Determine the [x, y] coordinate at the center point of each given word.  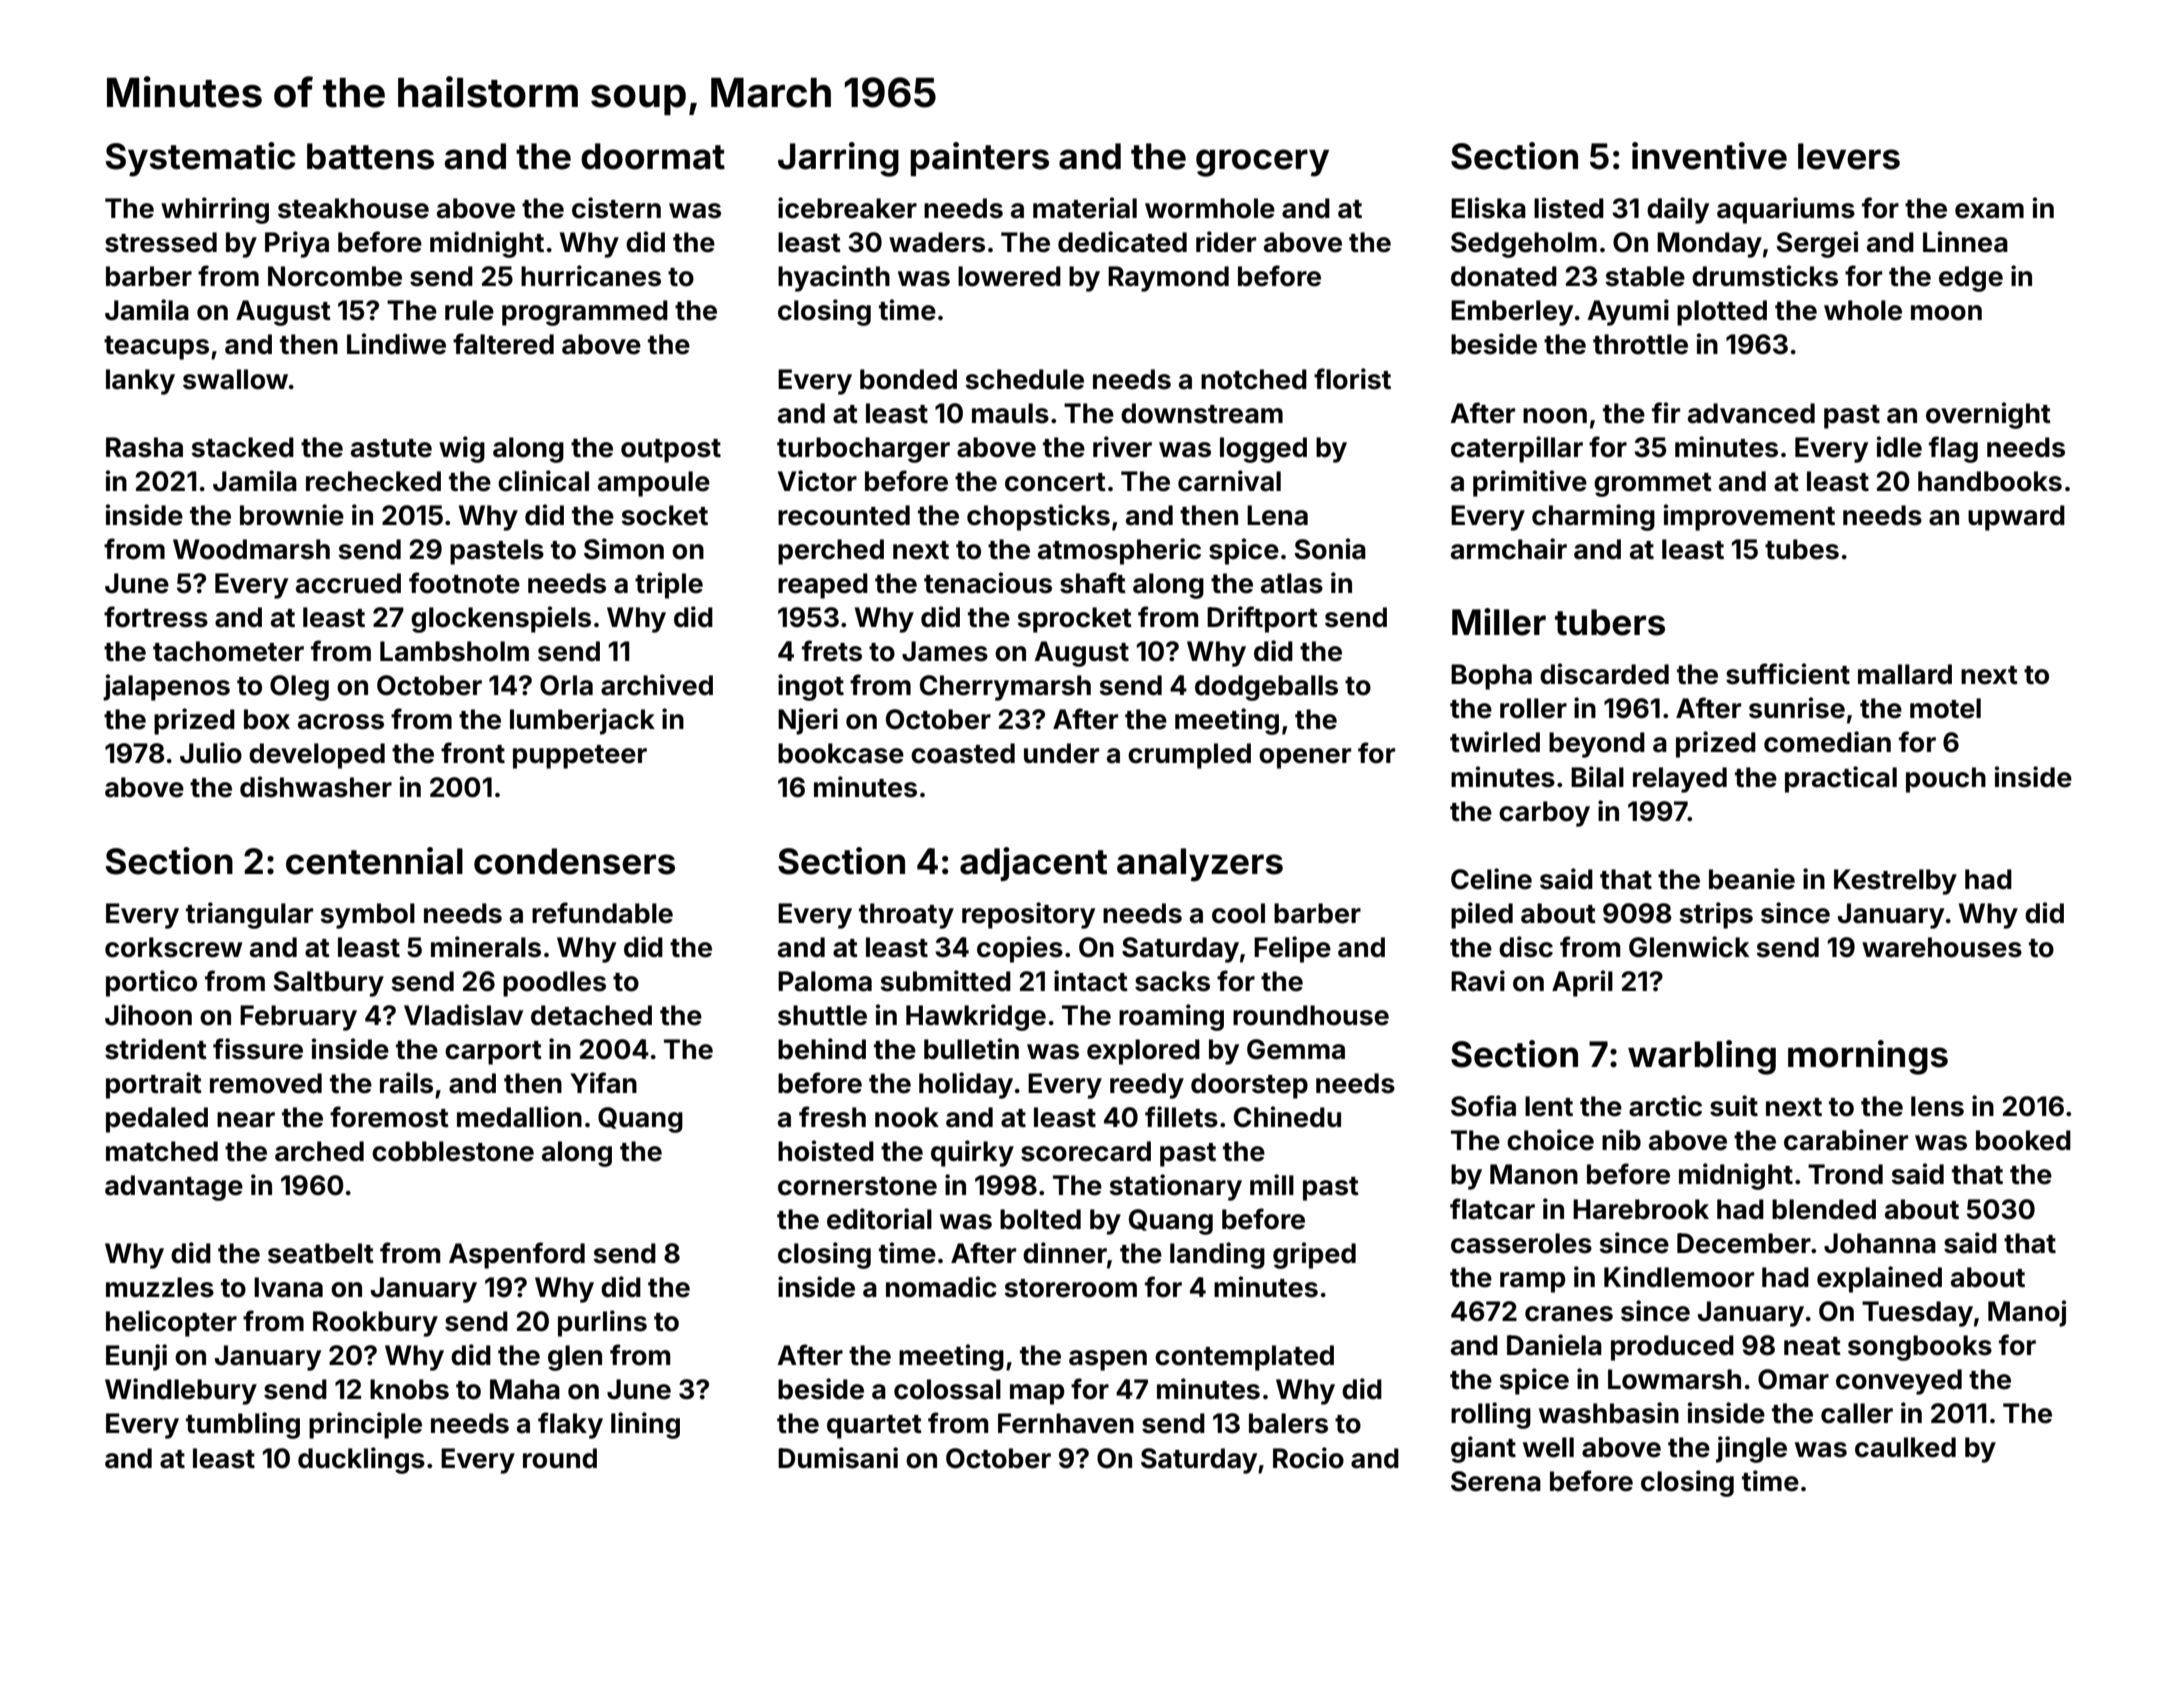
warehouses [1942, 947]
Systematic [201, 159]
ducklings [361, 1460]
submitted [945, 981]
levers [1849, 156]
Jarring [838, 159]
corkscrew [173, 947]
